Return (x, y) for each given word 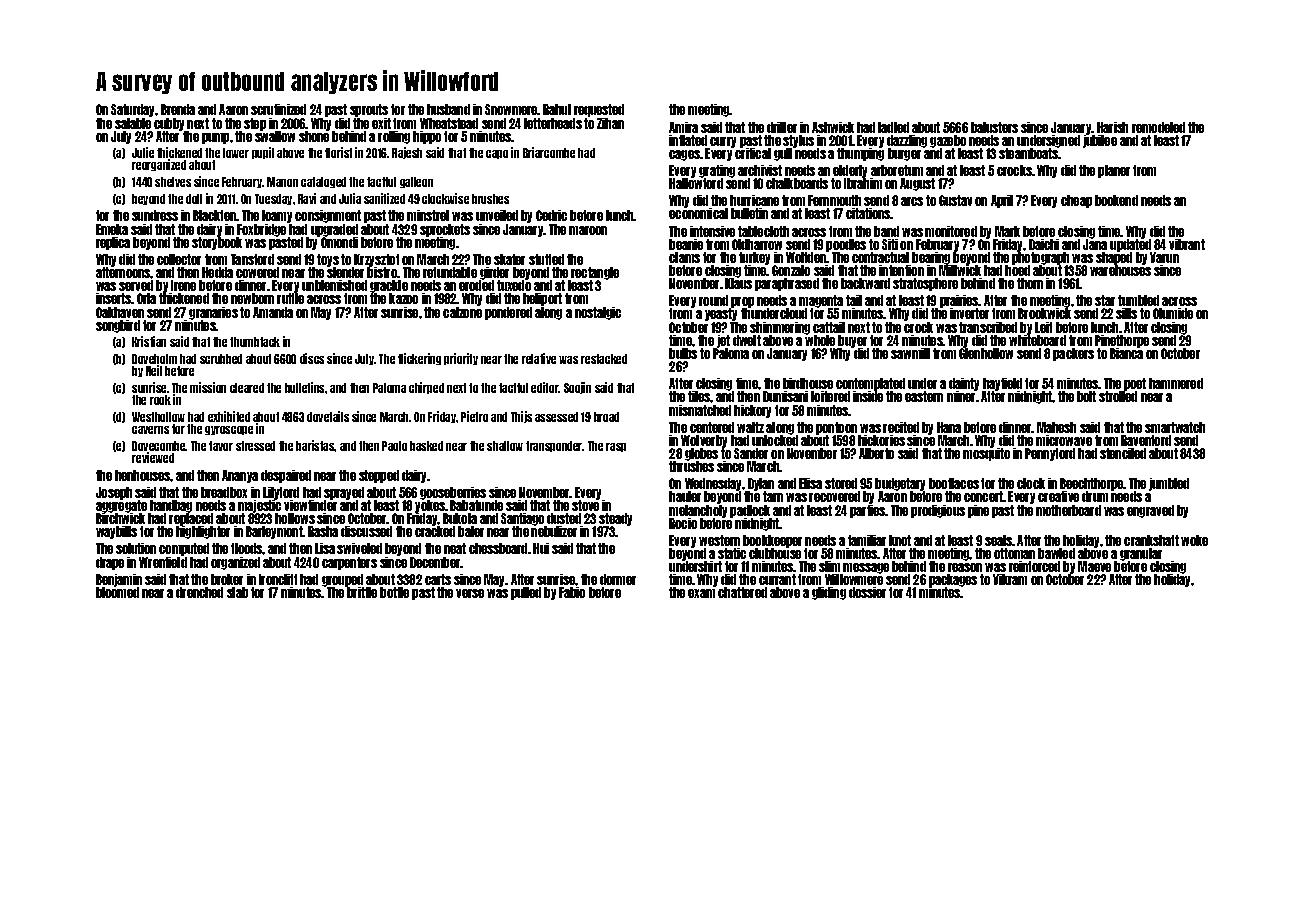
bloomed (117, 592)
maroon (588, 230)
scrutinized (278, 109)
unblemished (334, 285)
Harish (1112, 127)
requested (599, 110)
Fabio (572, 592)
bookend (1116, 200)
